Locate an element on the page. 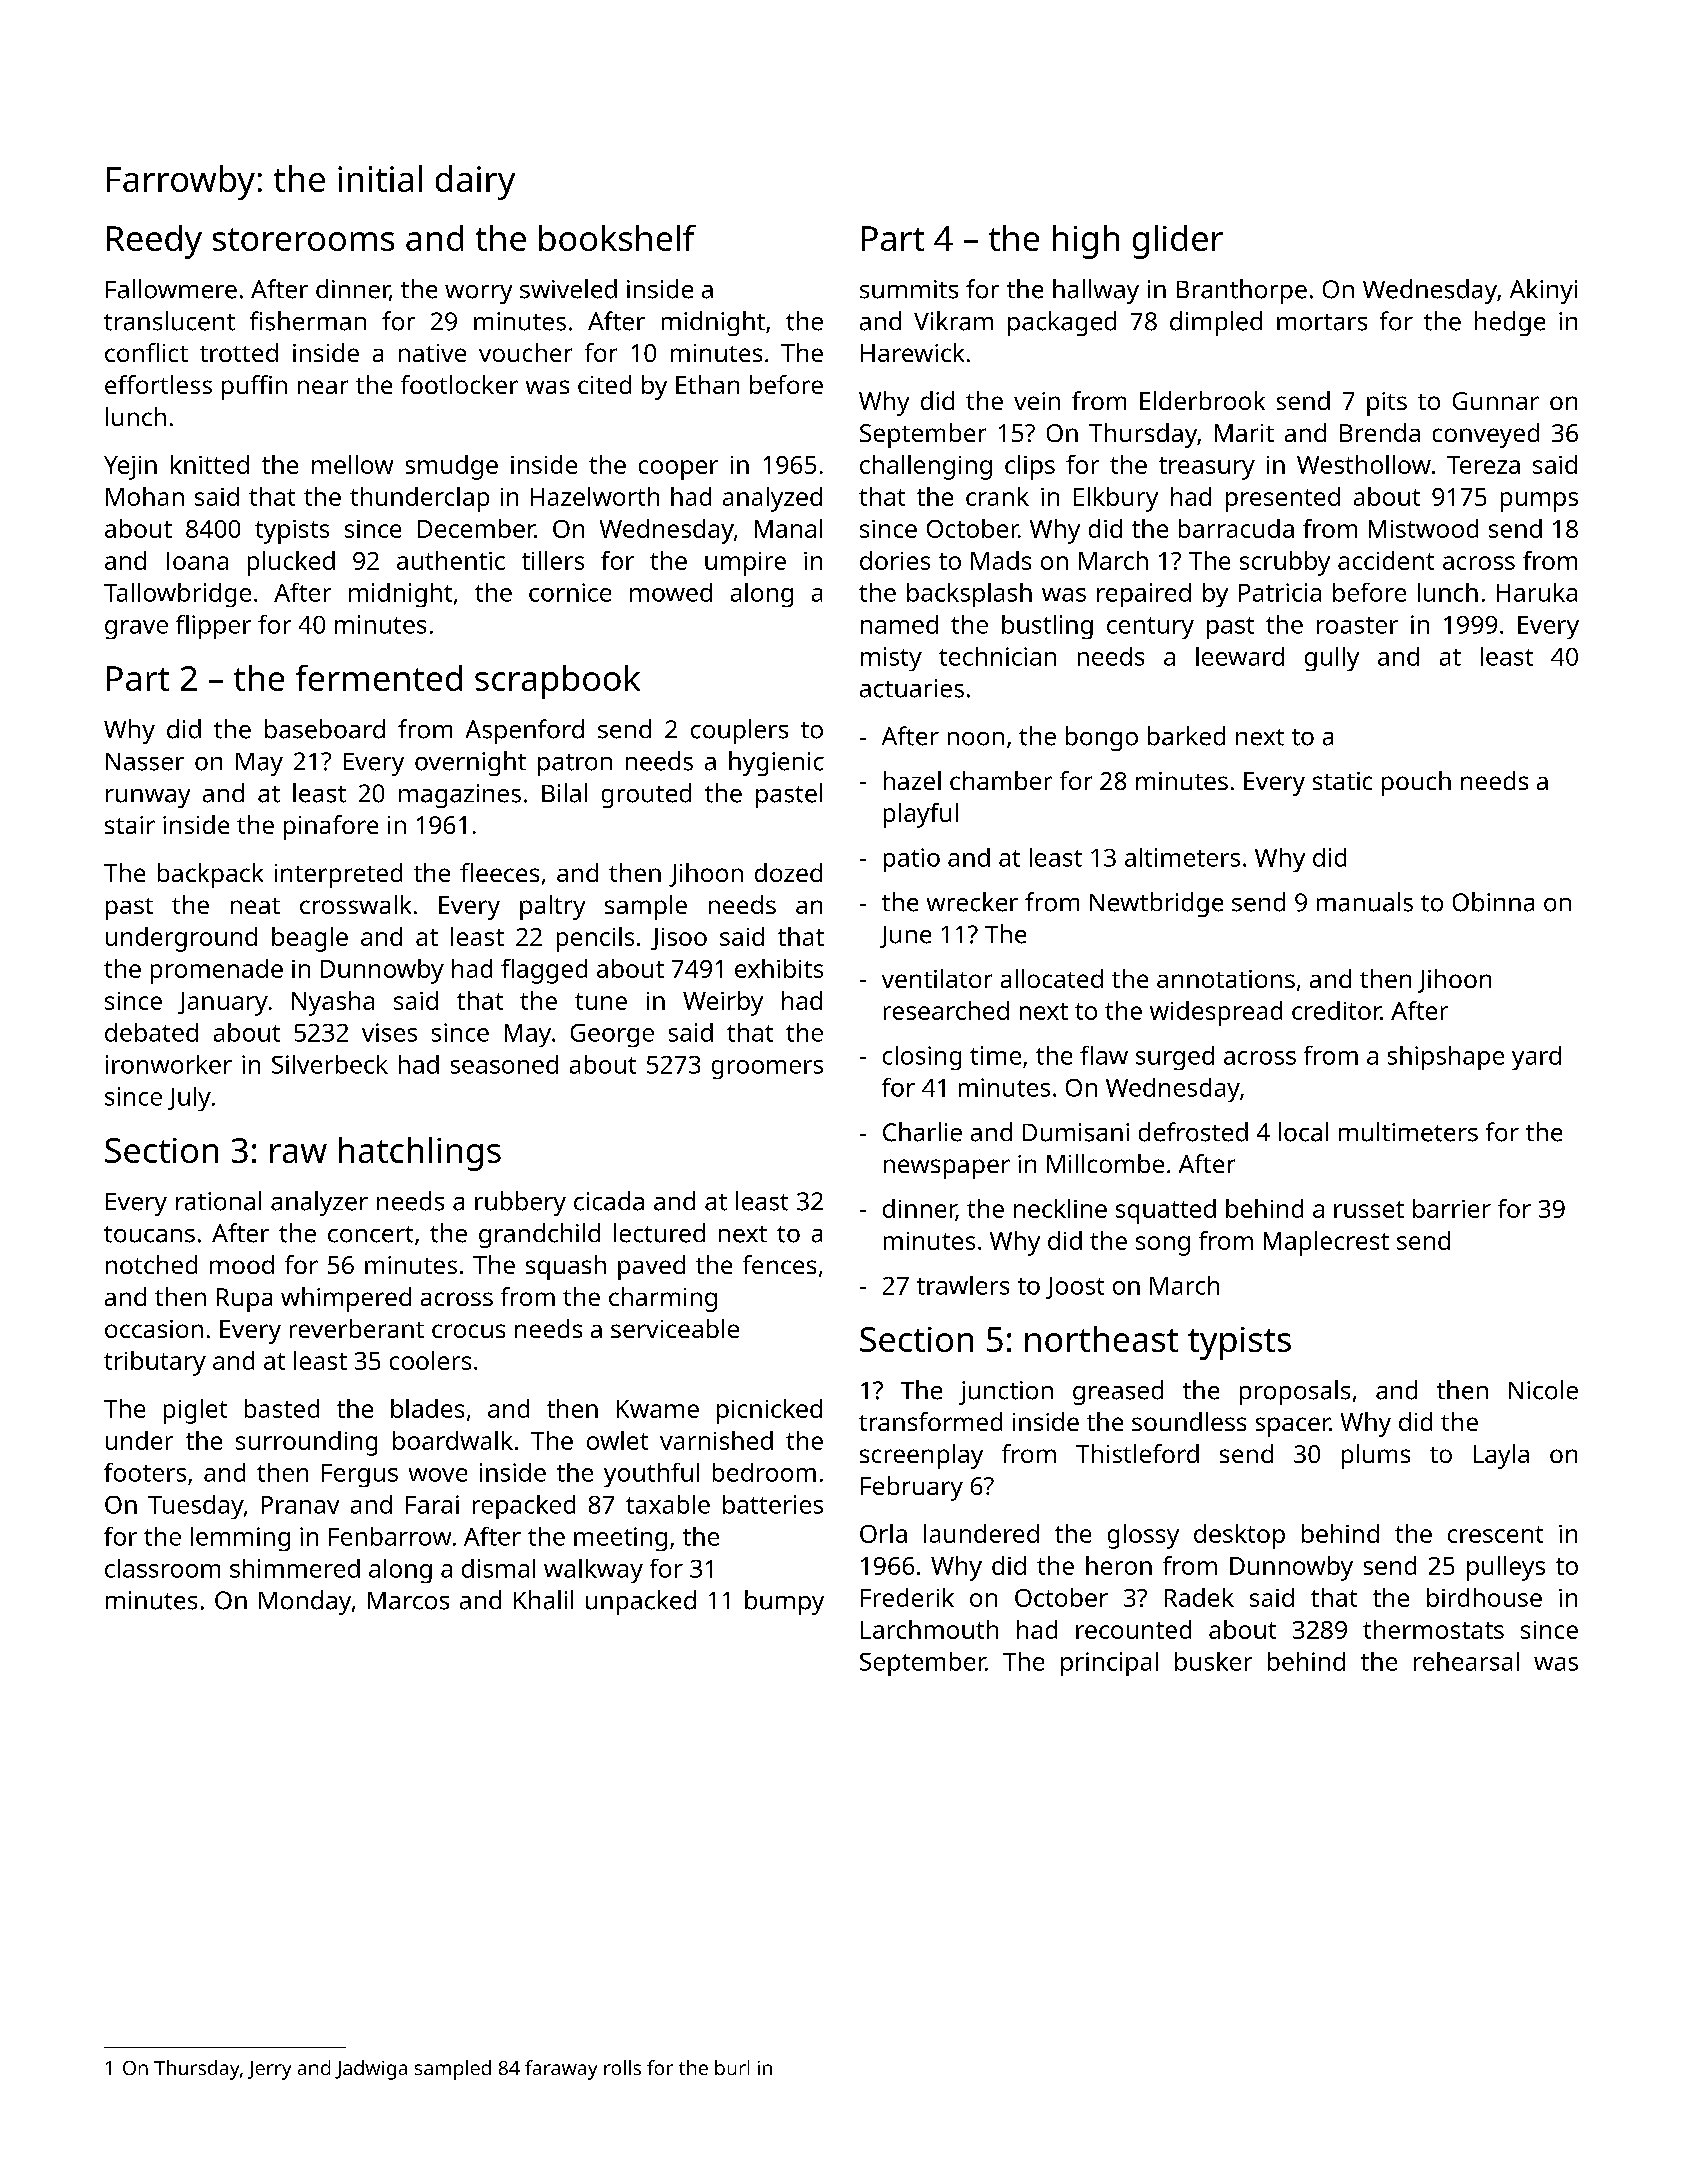  rolls is located at coordinates (622, 2067).
